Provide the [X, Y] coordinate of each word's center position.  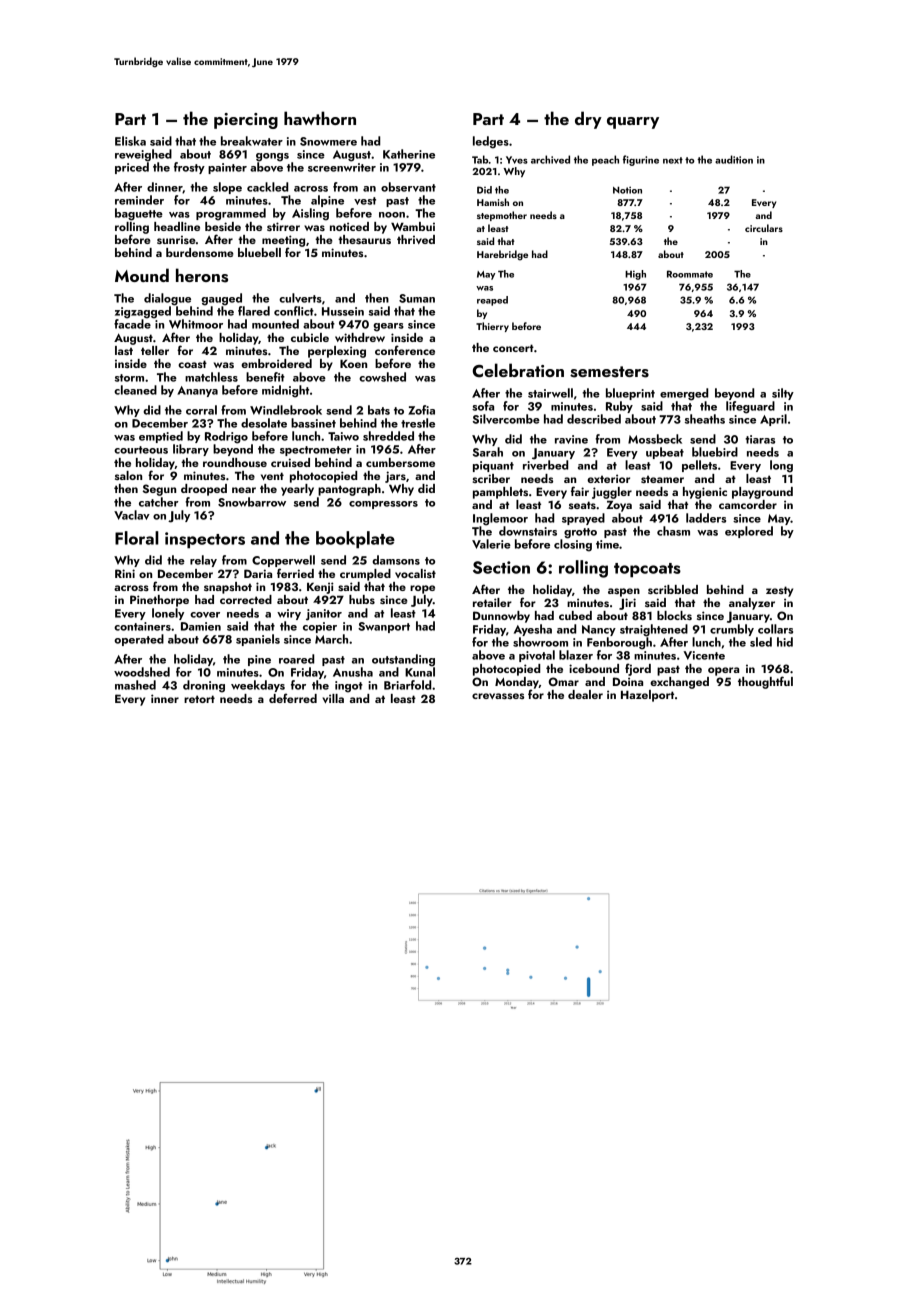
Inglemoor [500, 519]
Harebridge [502, 255]
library [191, 450]
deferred [293, 698]
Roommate [690, 274]
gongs [272, 157]
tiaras [760, 439]
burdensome [200, 252]
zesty [779, 591]
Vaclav [132, 515]
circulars [764, 228]
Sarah [488, 452]
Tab [480, 159]
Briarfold [407, 685]
